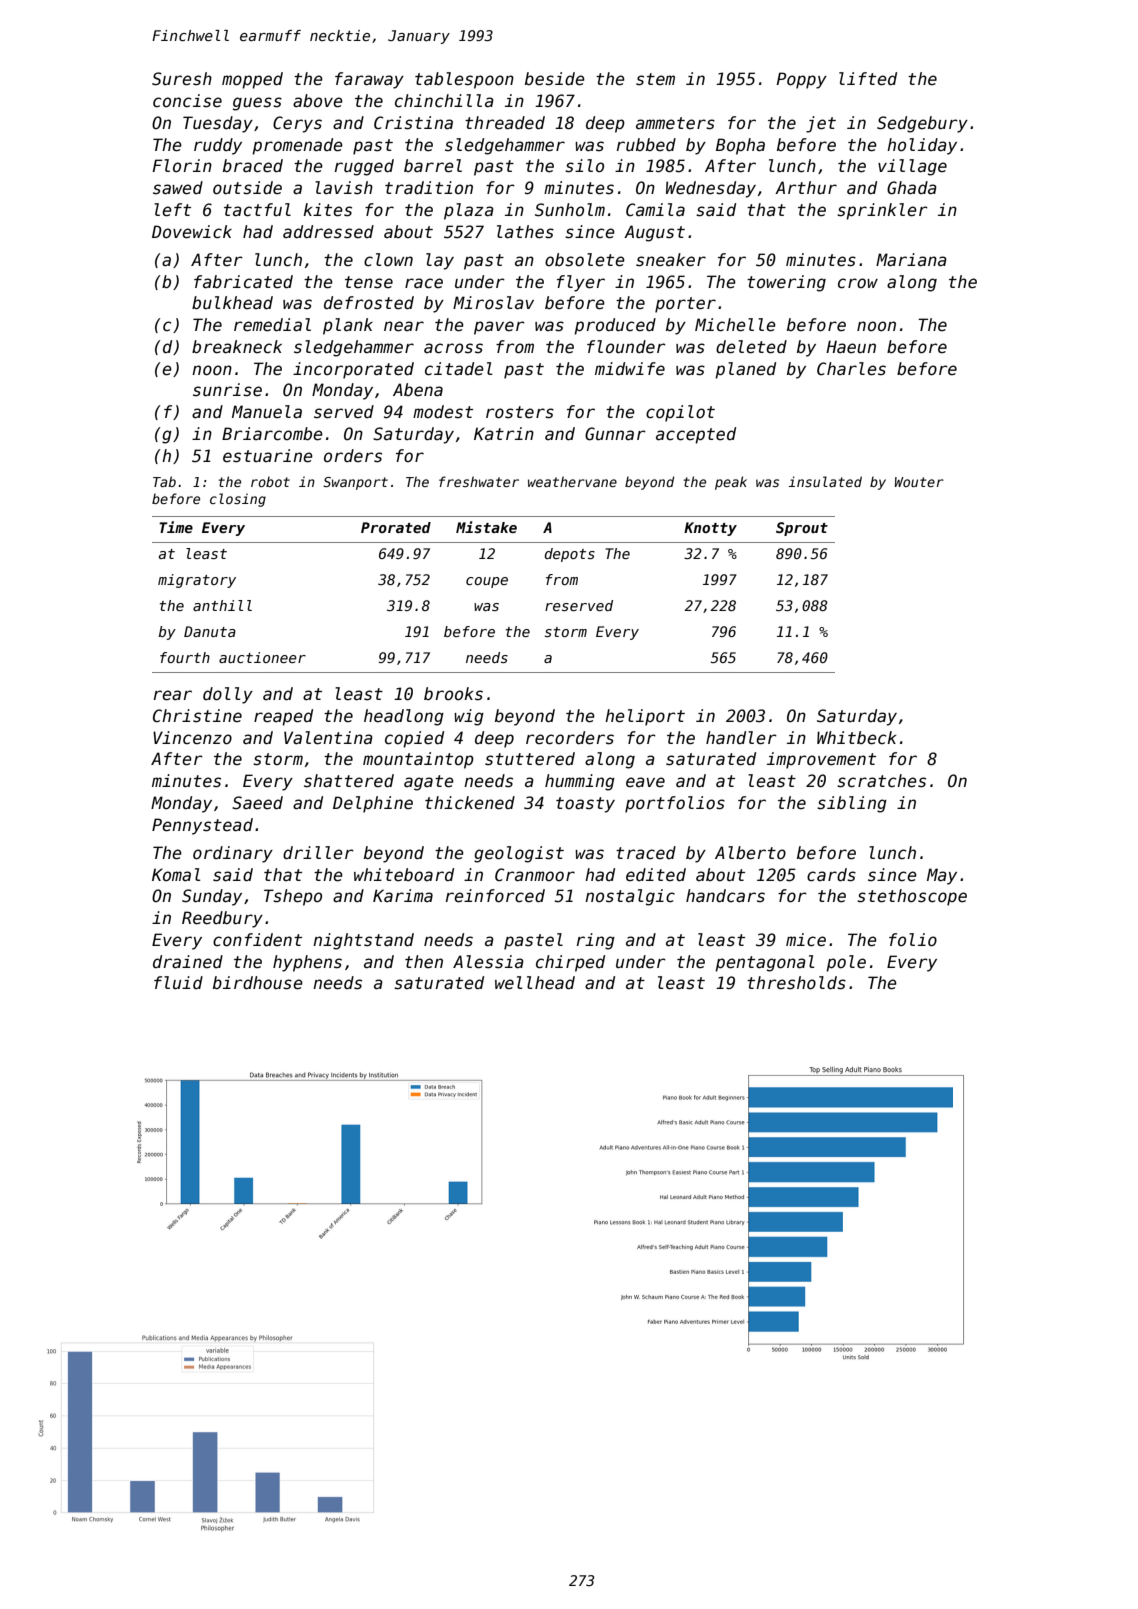  I want to click on ammeters, so click(675, 123).
